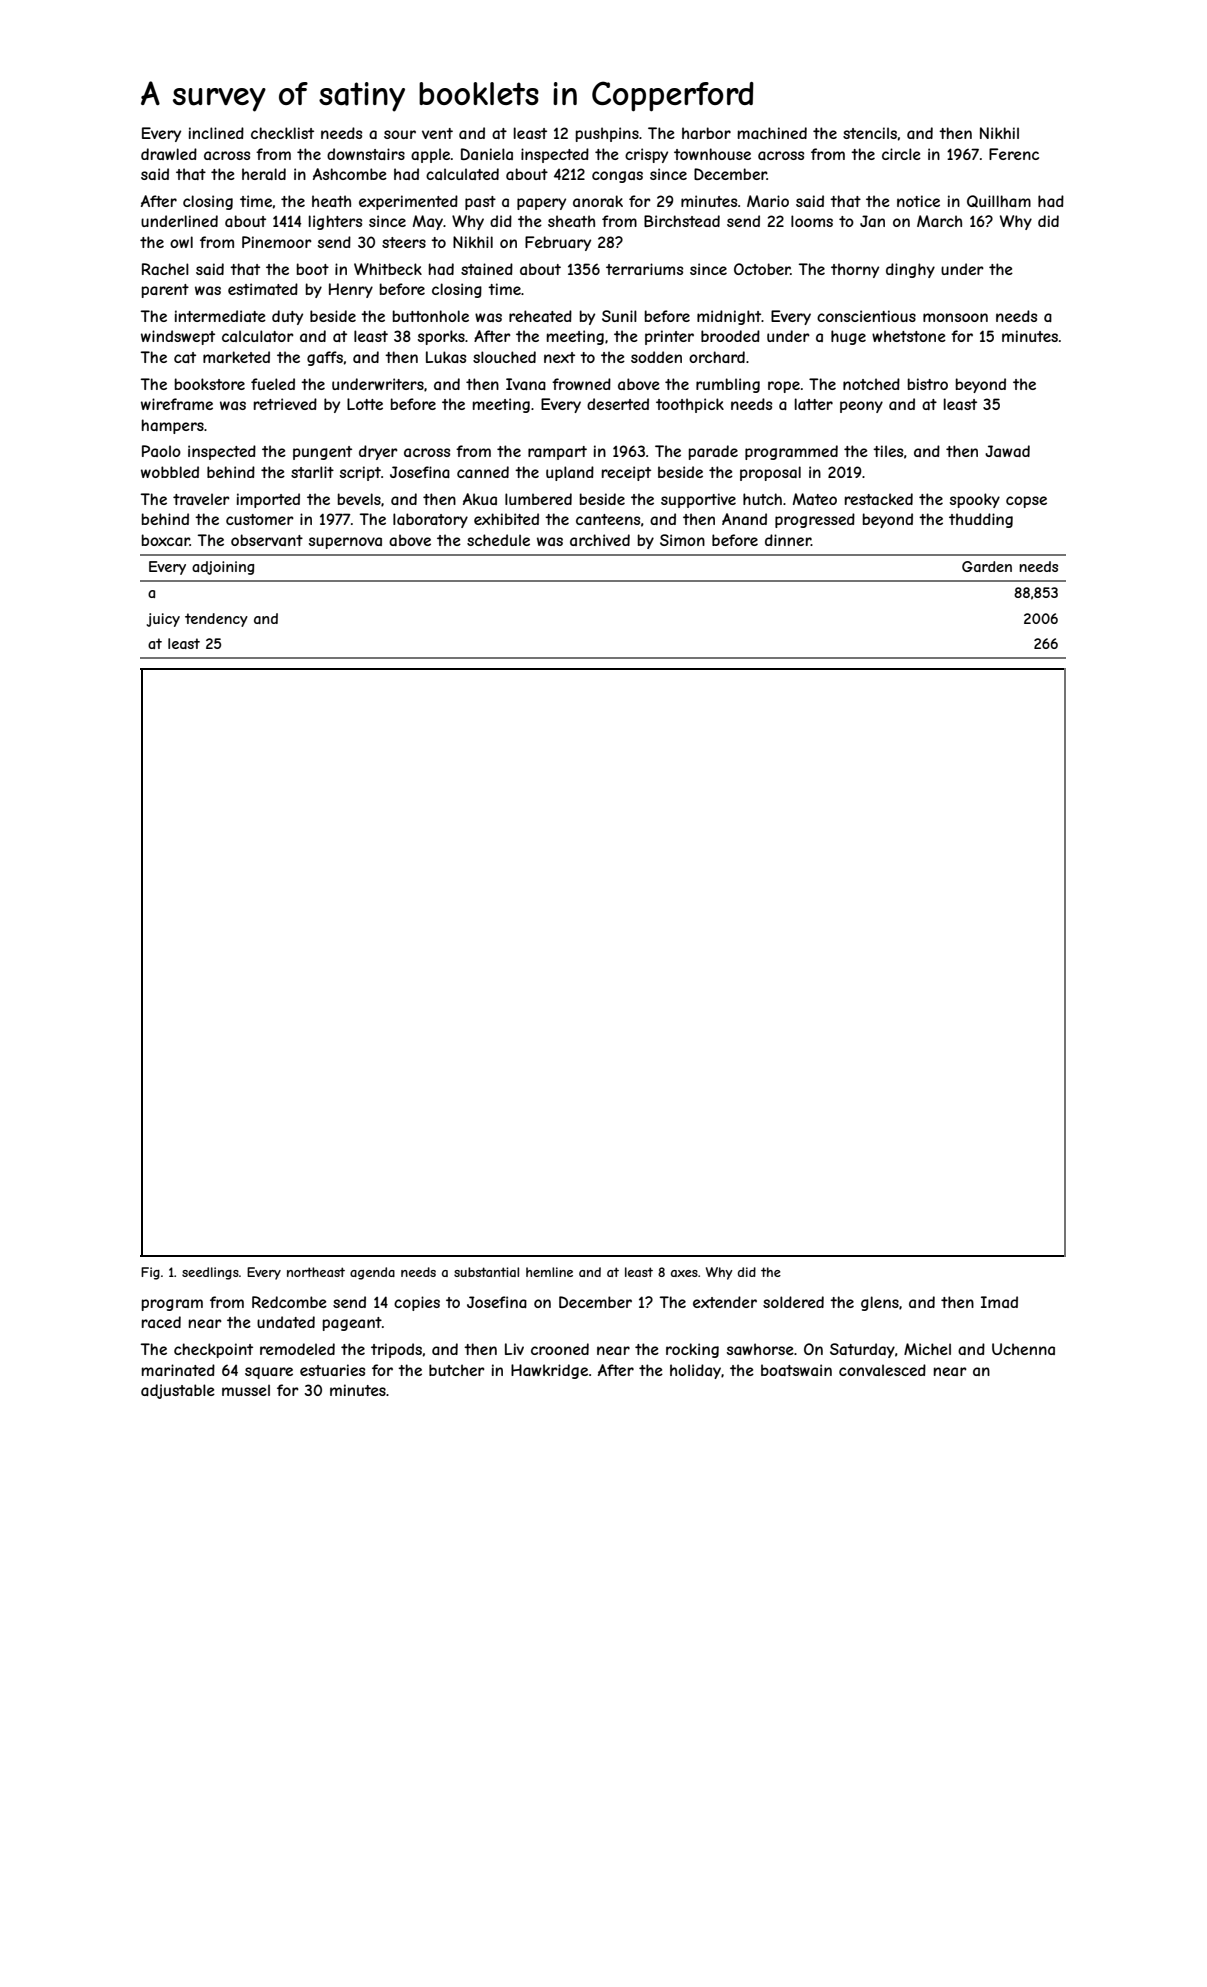 The height and width of the screenshot is (1987, 1207). I want to click on axes, so click(684, 1273).
